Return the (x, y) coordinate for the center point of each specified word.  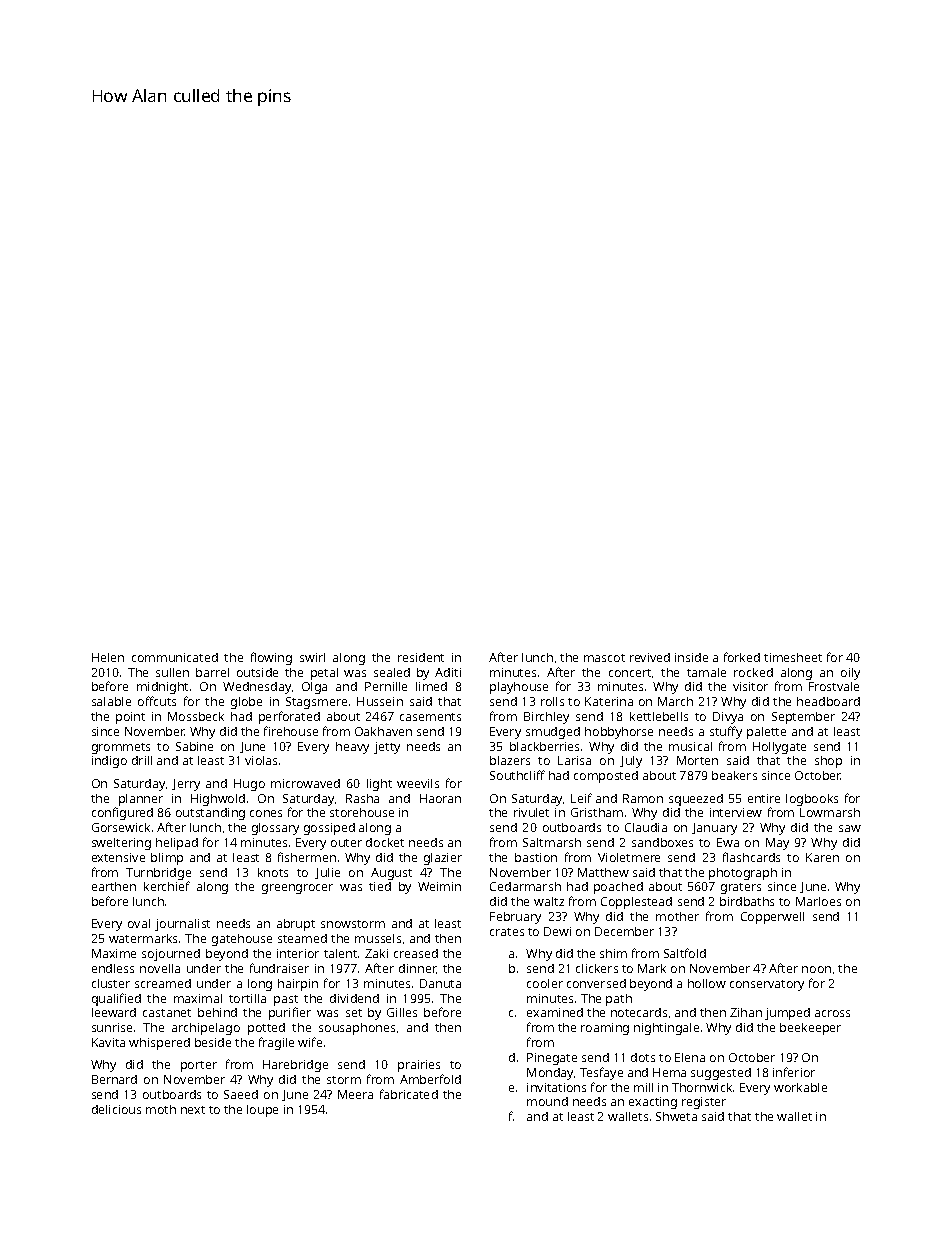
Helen (108, 657)
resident (421, 657)
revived (650, 657)
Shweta (676, 1116)
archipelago (206, 1029)
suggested (721, 1074)
